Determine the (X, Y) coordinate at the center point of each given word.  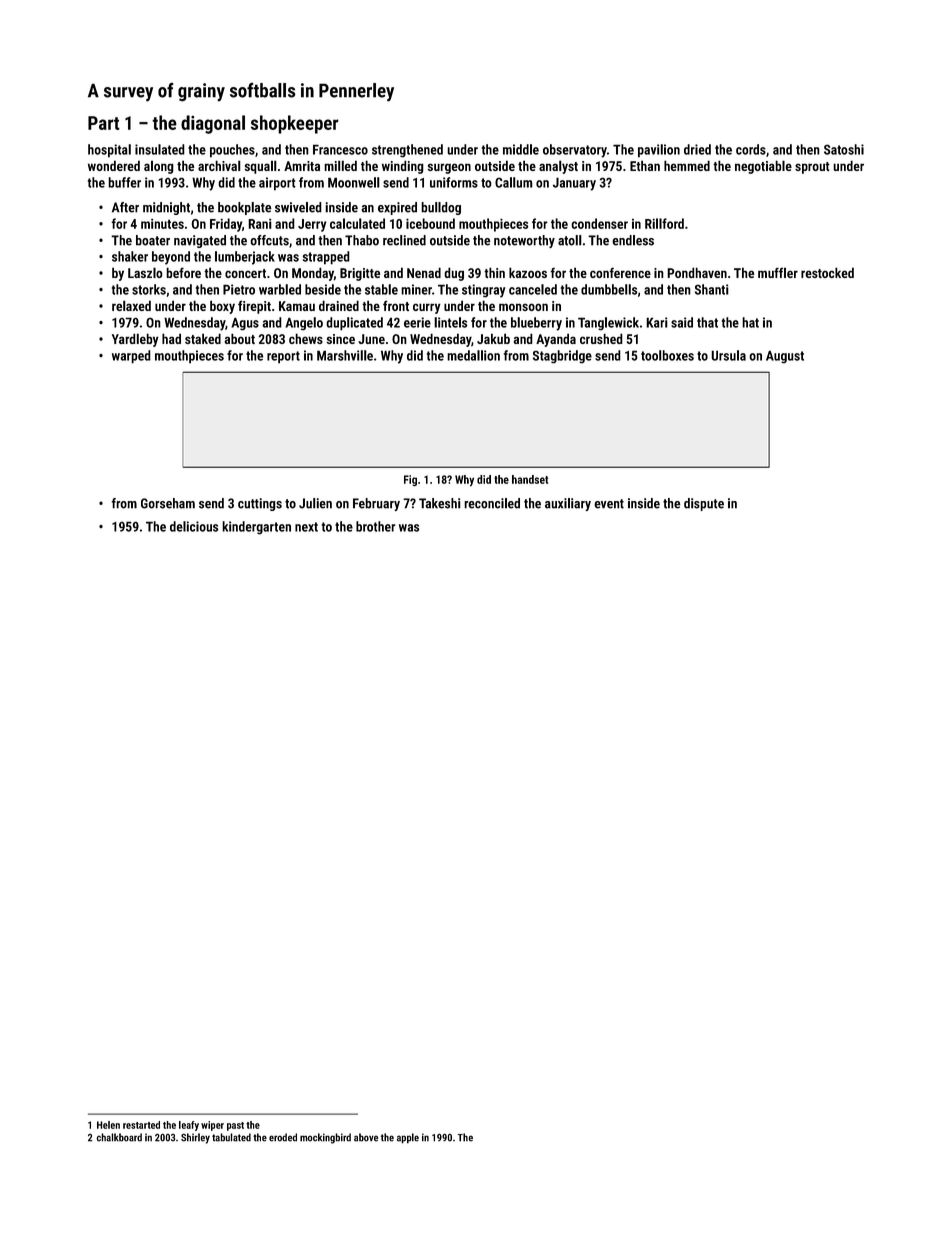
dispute (704, 504)
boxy (222, 307)
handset (530, 479)
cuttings (260, 504)
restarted (141, 1125)
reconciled (492, 503)
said (682, 322)
